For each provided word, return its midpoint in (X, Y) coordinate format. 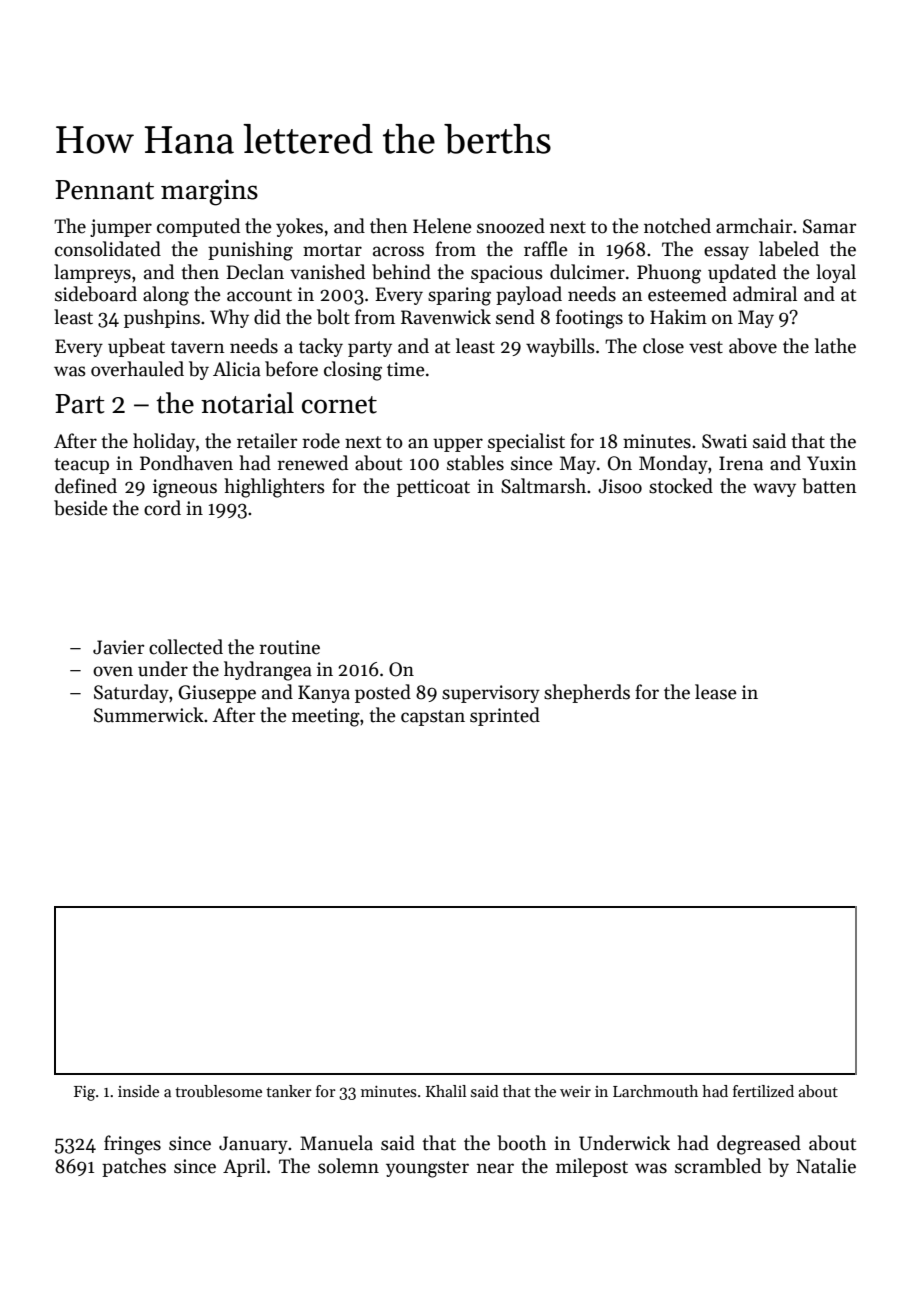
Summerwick (149, 715)
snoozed (511, 226)
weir (575, 1091)
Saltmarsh (543, 486)
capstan (433, 718)
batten (829, 486)
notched (677, 226)
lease (716, 692)
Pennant (104, 190)
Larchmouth (655, 1091)
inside (138, 1091)
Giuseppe (217, 694)
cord (162, 508)
